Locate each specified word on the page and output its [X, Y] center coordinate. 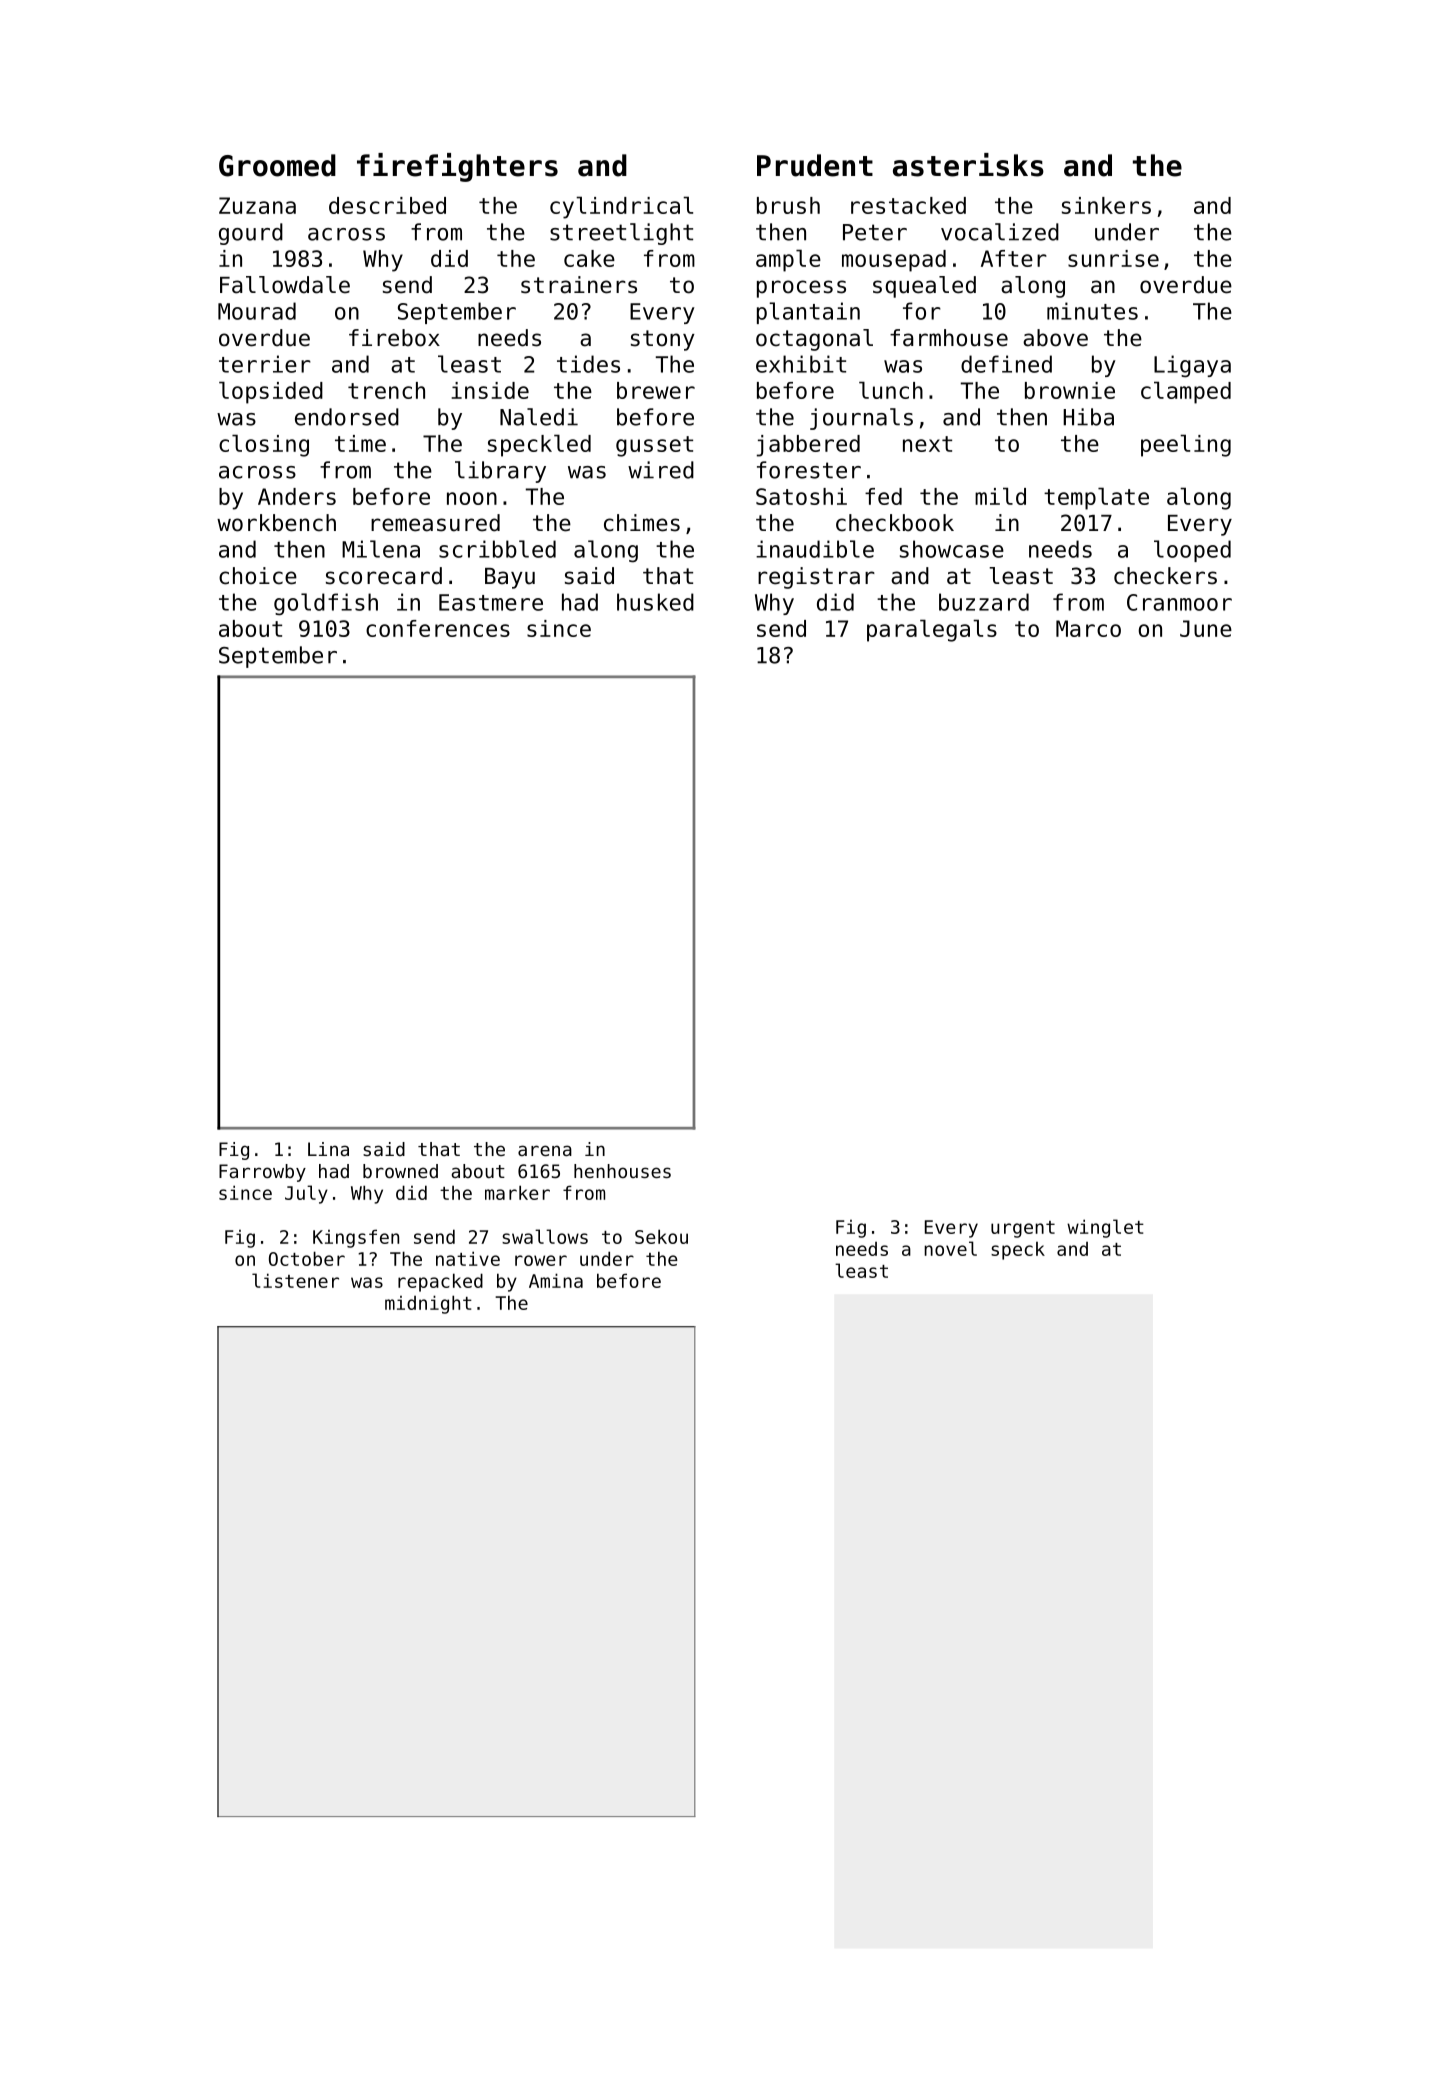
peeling [1186, 445]
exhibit [801, 364]
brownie [1070, 390]
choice [258, 576]
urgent [1023, 1229]
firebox [394, 338]
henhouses [622, 1171]
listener [295, 1280]
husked [655, 602]
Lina [328, 1149]
